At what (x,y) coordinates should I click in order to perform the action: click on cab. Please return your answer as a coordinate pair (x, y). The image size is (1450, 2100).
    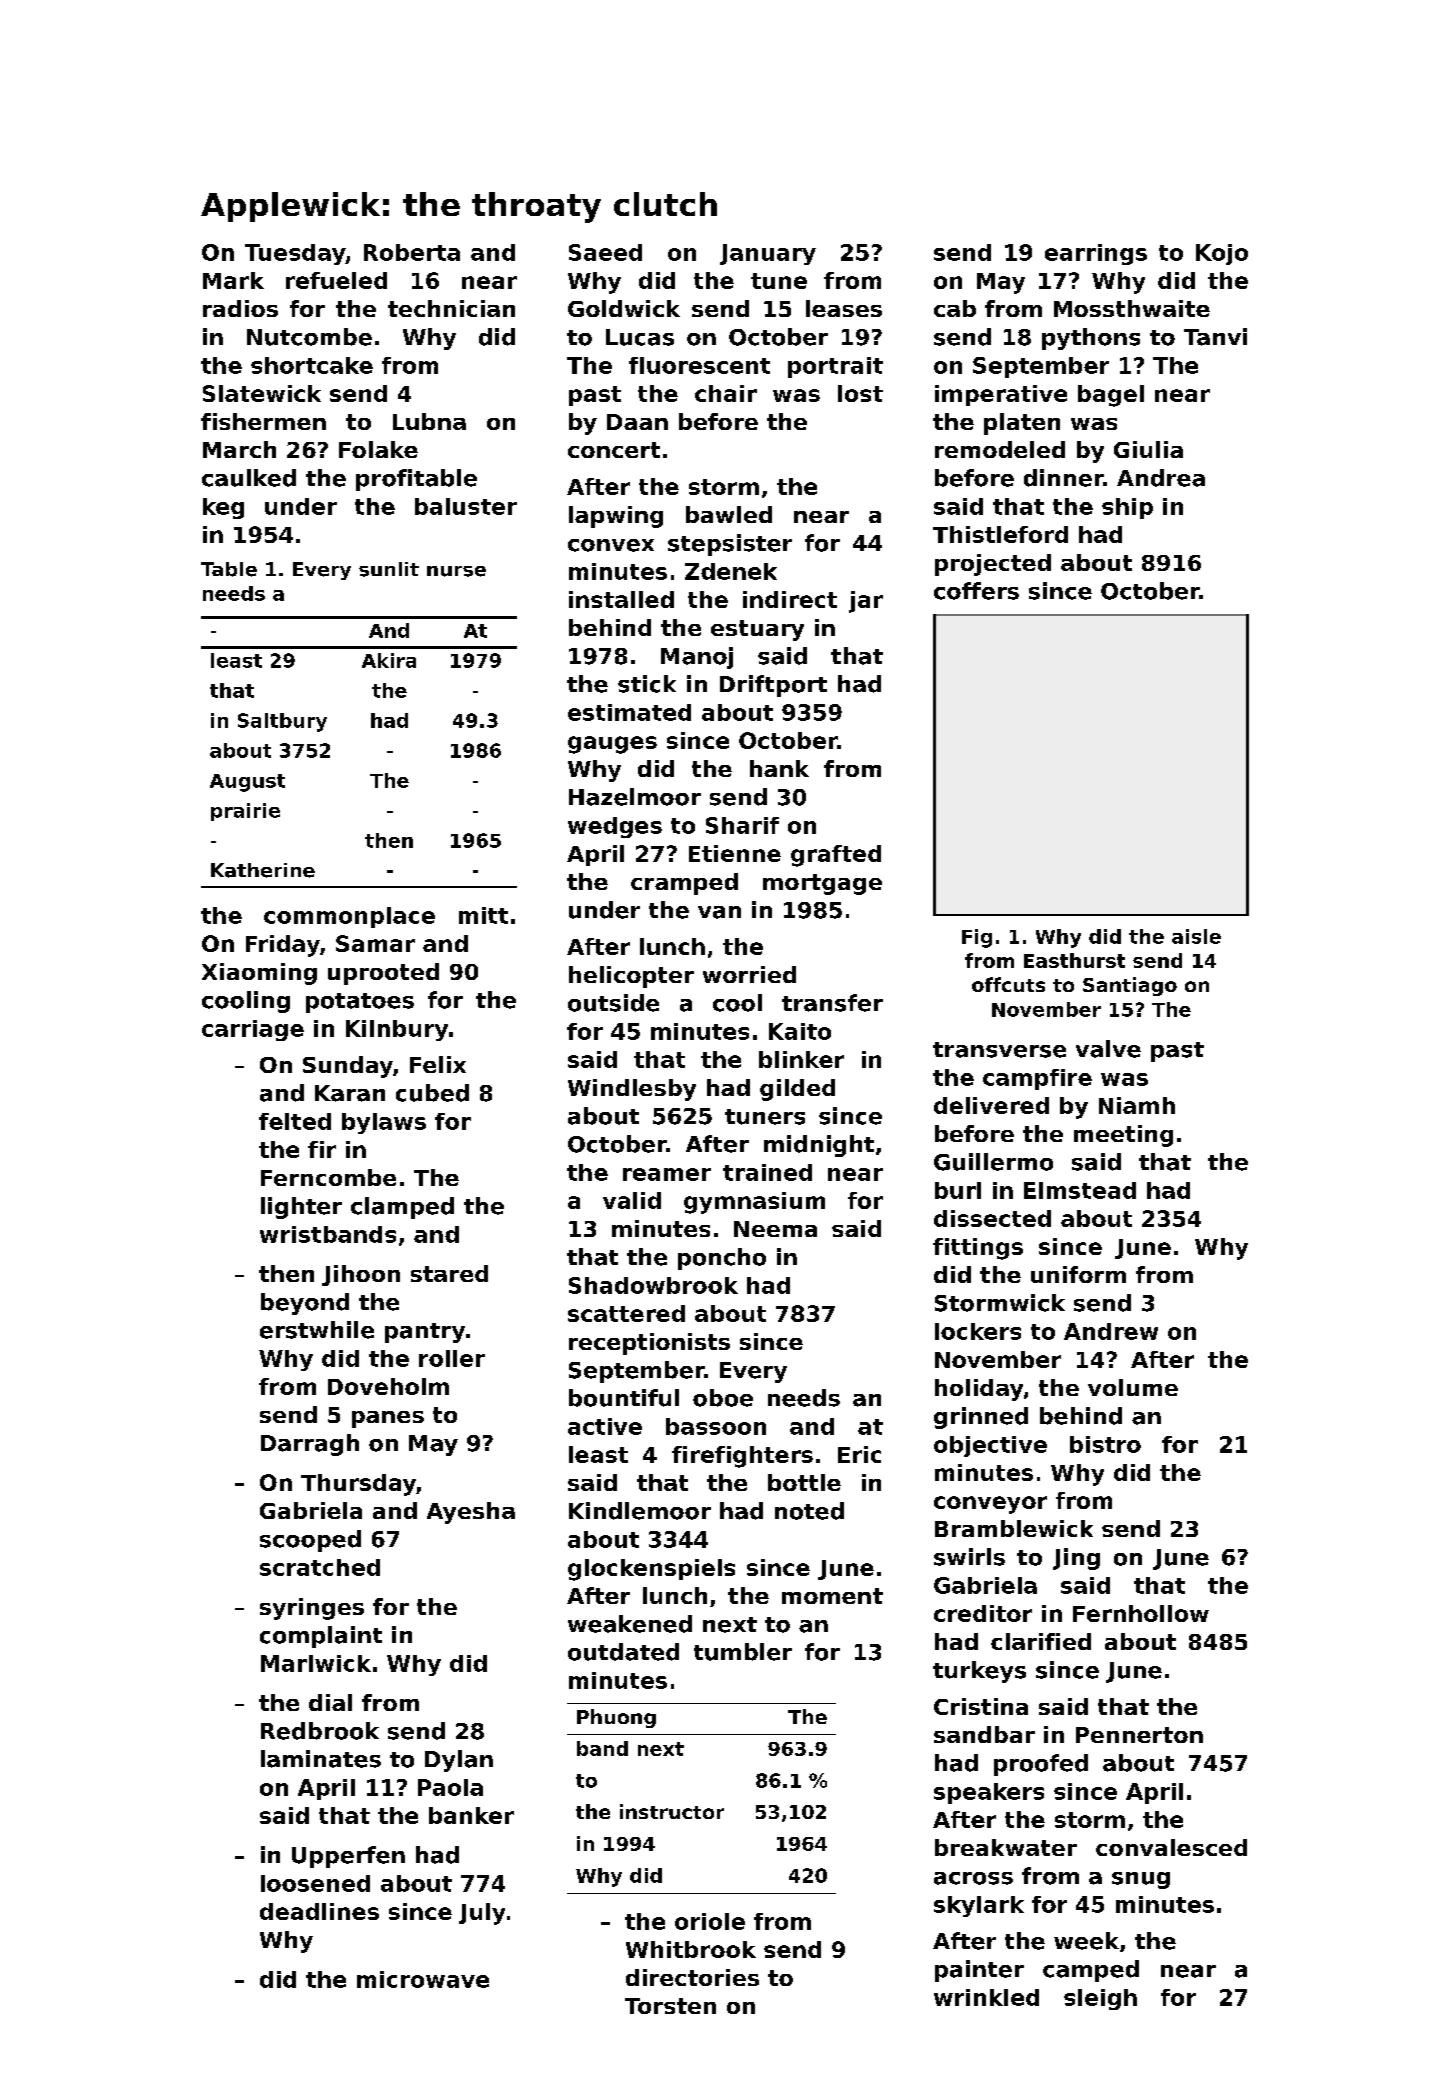
    Looking at the image, I should click on (955, 308).
